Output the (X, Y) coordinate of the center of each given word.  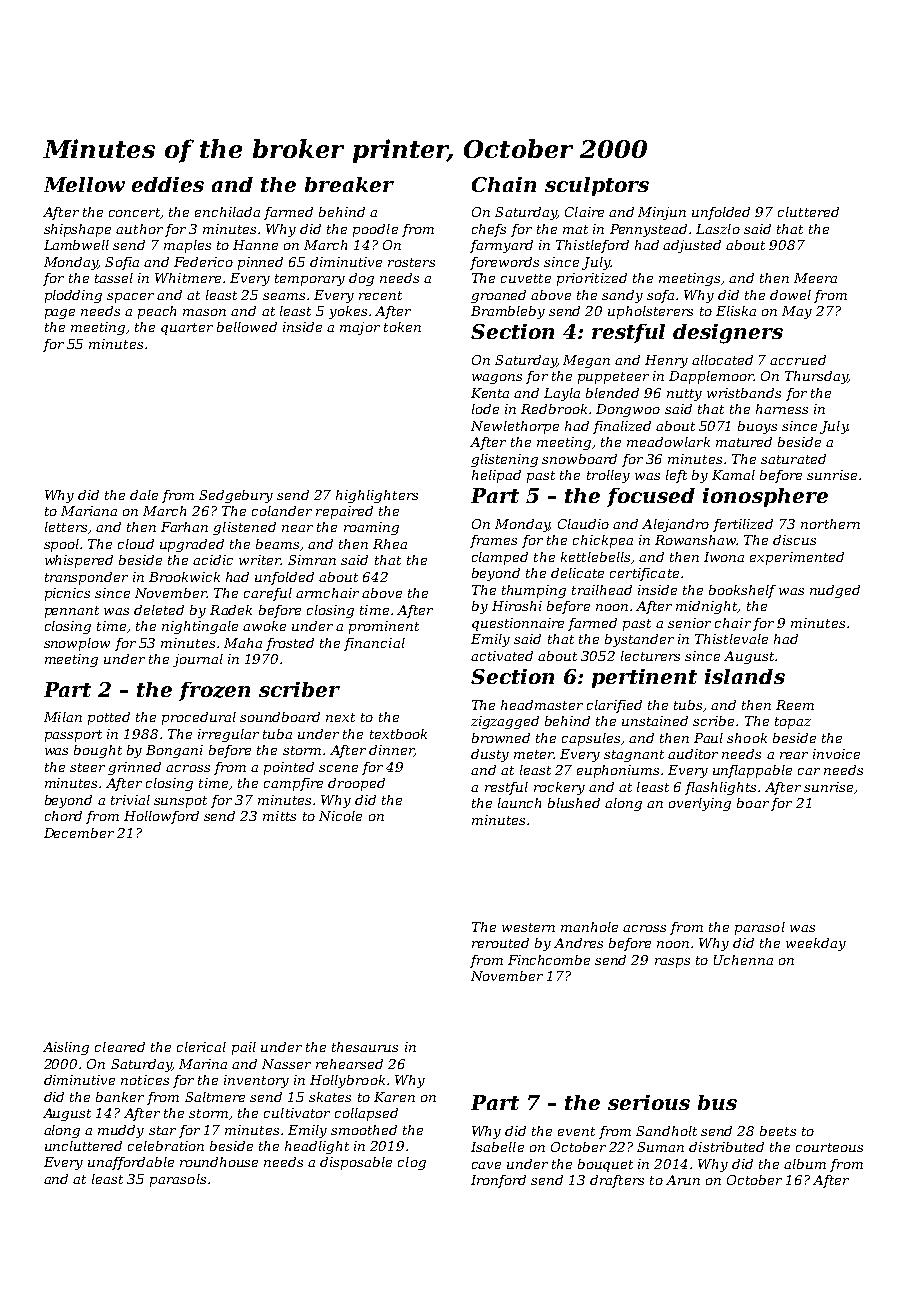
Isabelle (497, 1147)
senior (689, 623)
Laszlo (718, 229)
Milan (63, 717)
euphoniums (618, 771)
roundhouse (219, 1162)
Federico (203, 262)
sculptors (597, 186)
